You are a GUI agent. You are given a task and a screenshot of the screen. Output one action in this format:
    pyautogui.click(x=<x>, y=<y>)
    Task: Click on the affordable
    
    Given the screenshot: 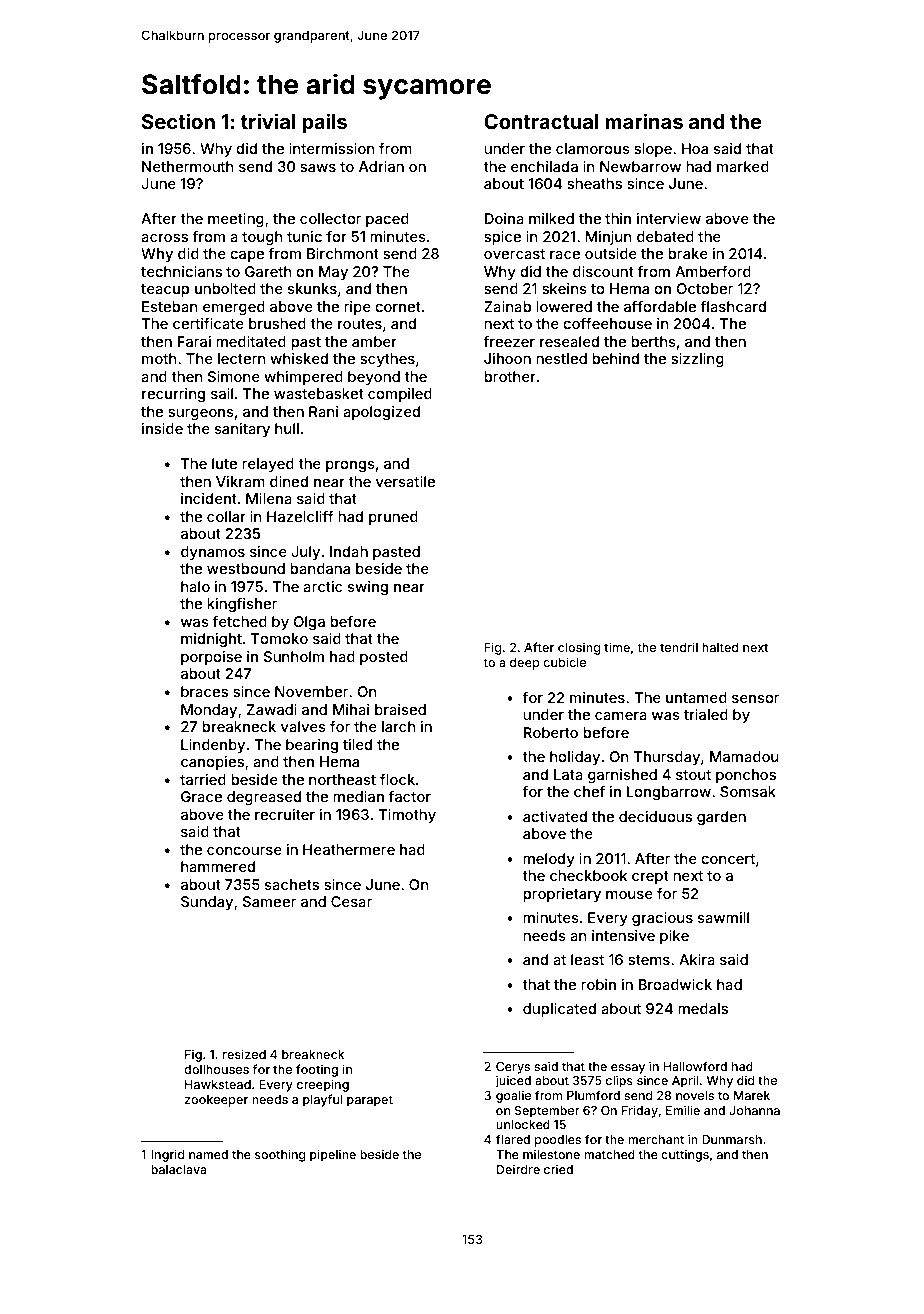 What is the action you would take?
    pyautogui.click(x=660, y=306)
